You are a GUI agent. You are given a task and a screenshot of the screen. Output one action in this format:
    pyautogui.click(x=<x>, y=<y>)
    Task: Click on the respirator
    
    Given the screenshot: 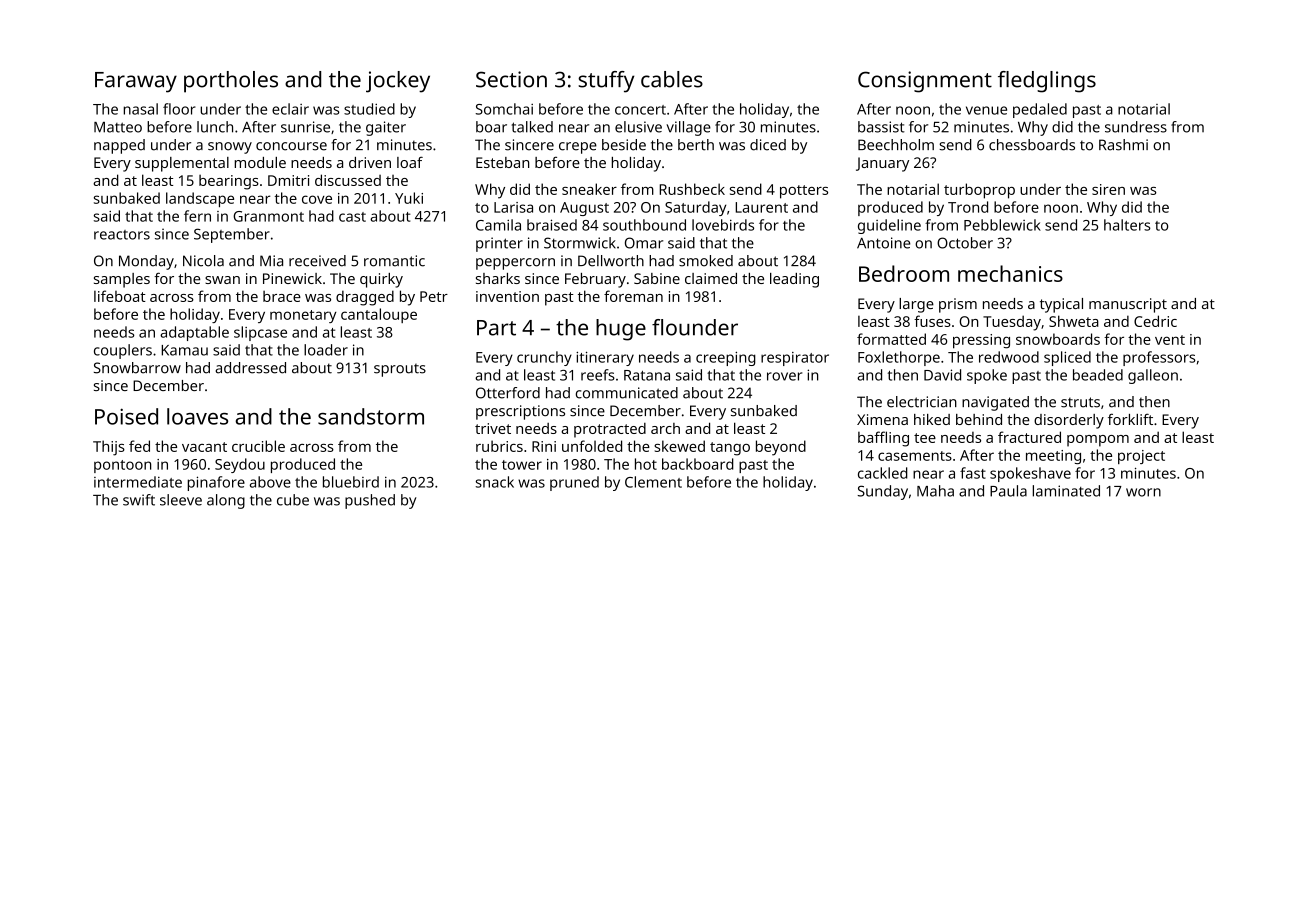 What is the action you would take?
    pyautogui.click(x=795, y=359)
